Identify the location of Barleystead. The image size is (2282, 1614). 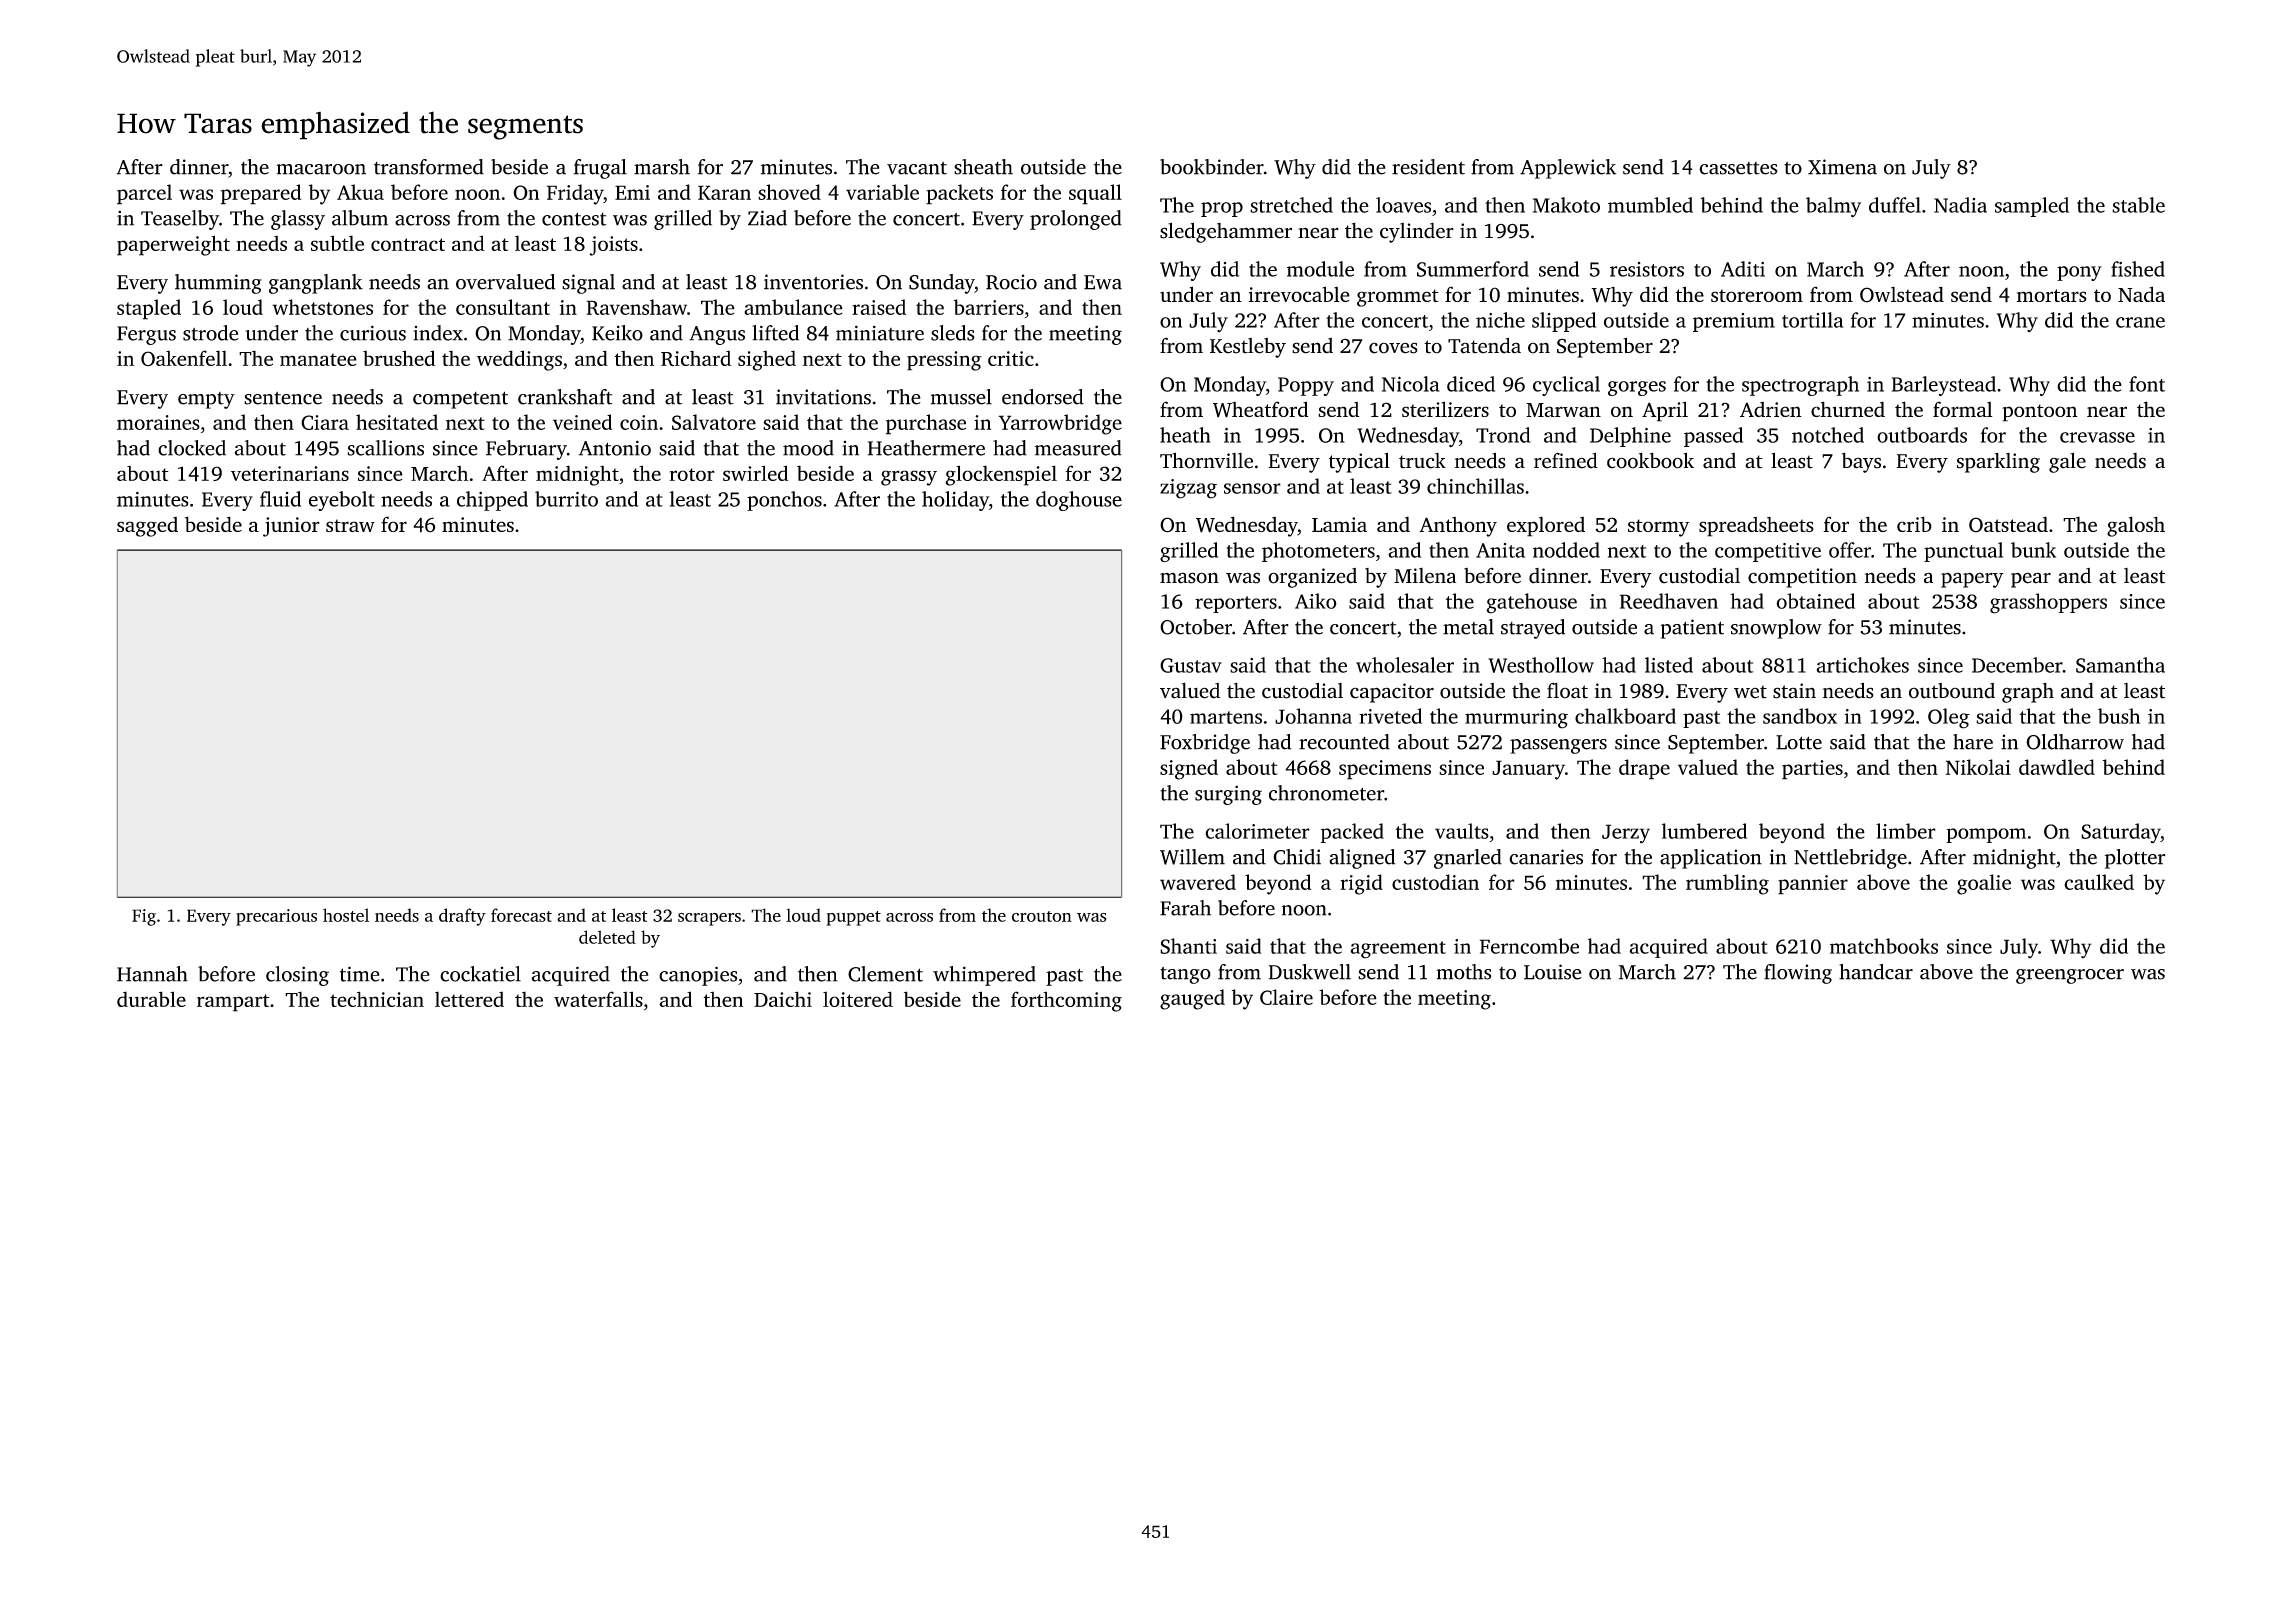
(1944, 386).
